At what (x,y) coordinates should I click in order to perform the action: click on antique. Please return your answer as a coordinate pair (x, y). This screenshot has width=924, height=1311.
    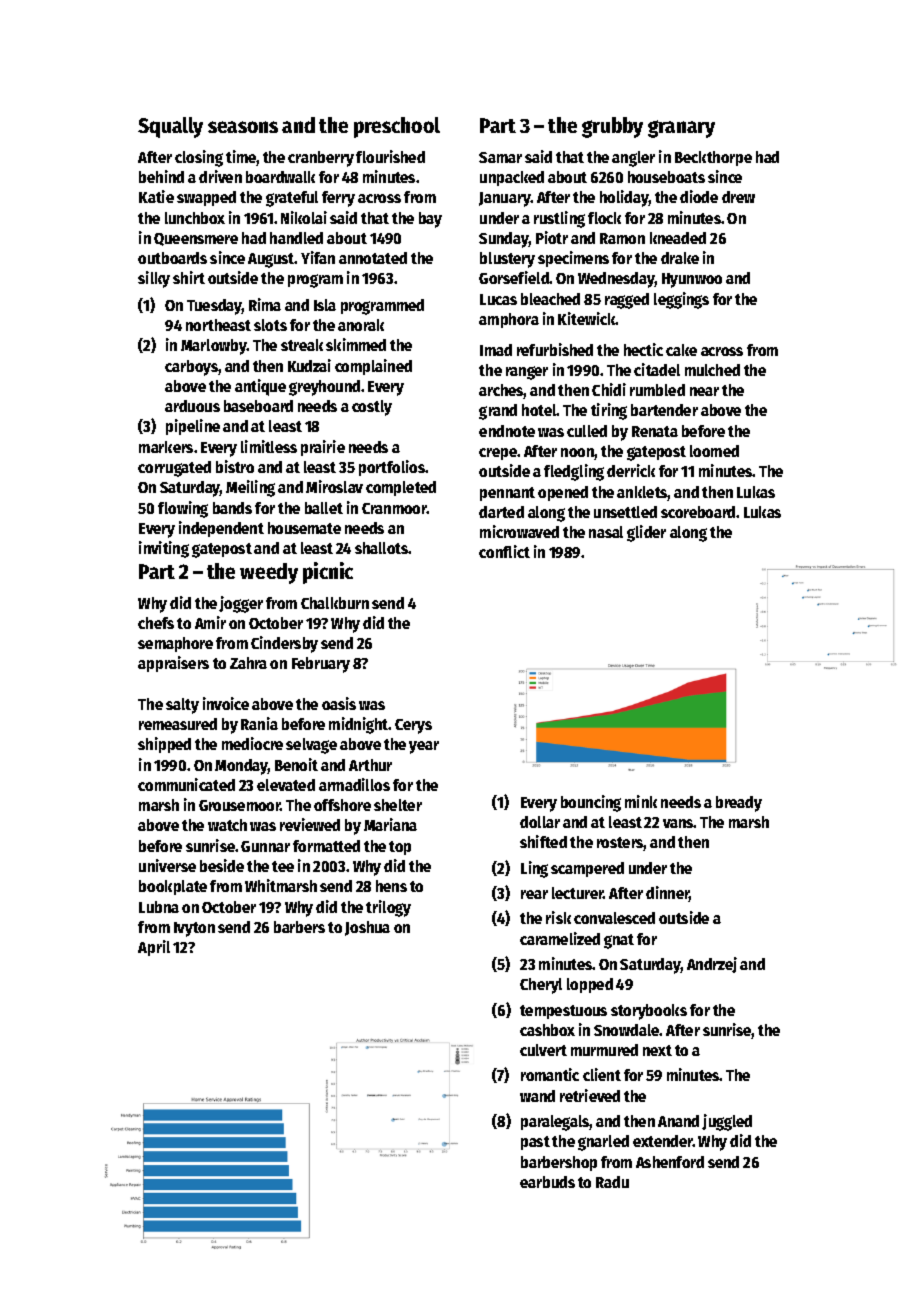
    Looking at the image, I should click on (260, 387).
